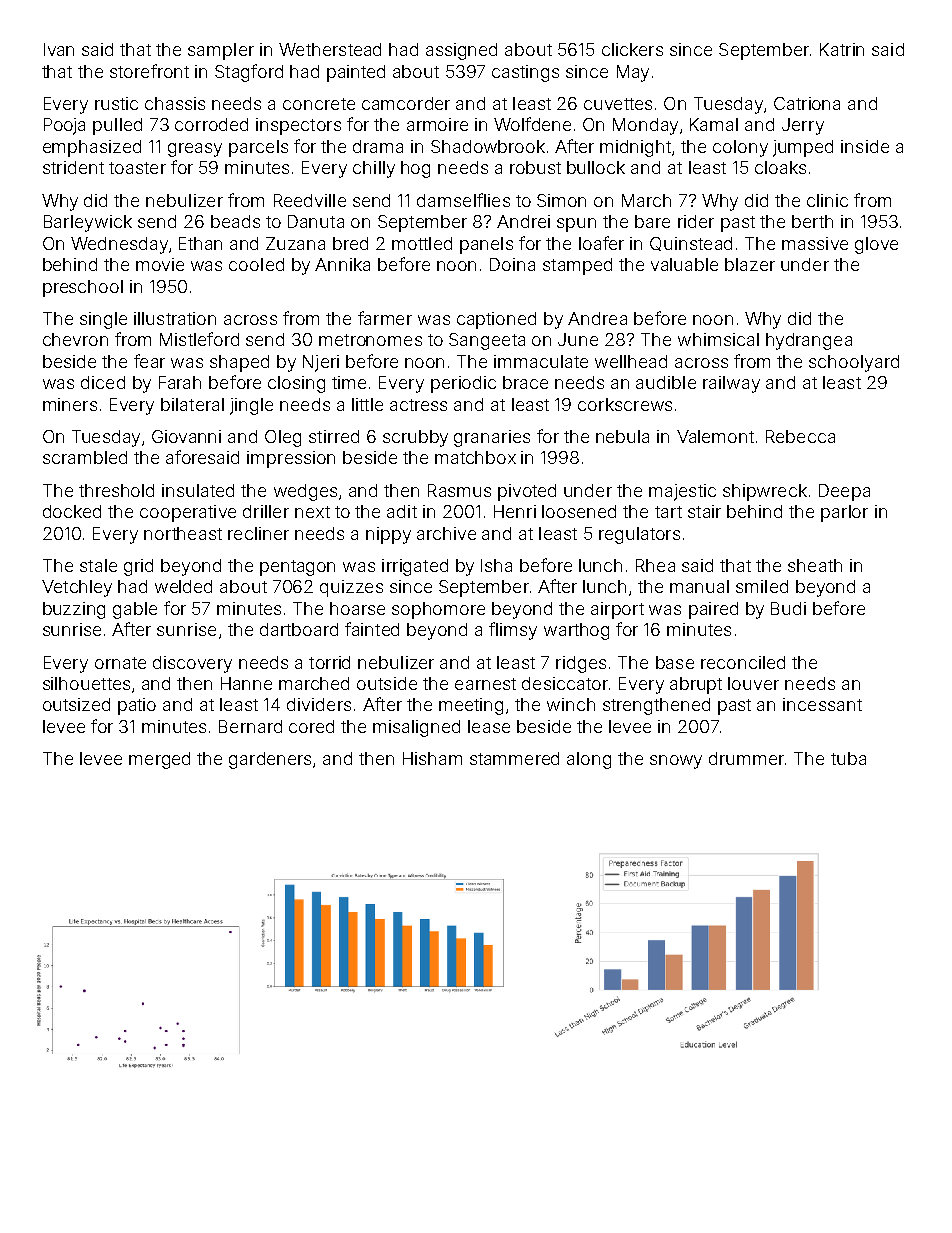  What do you see at coordinates (848, 758) in the screenshot?
I see `tuba` at bounding box center [848, 758].
